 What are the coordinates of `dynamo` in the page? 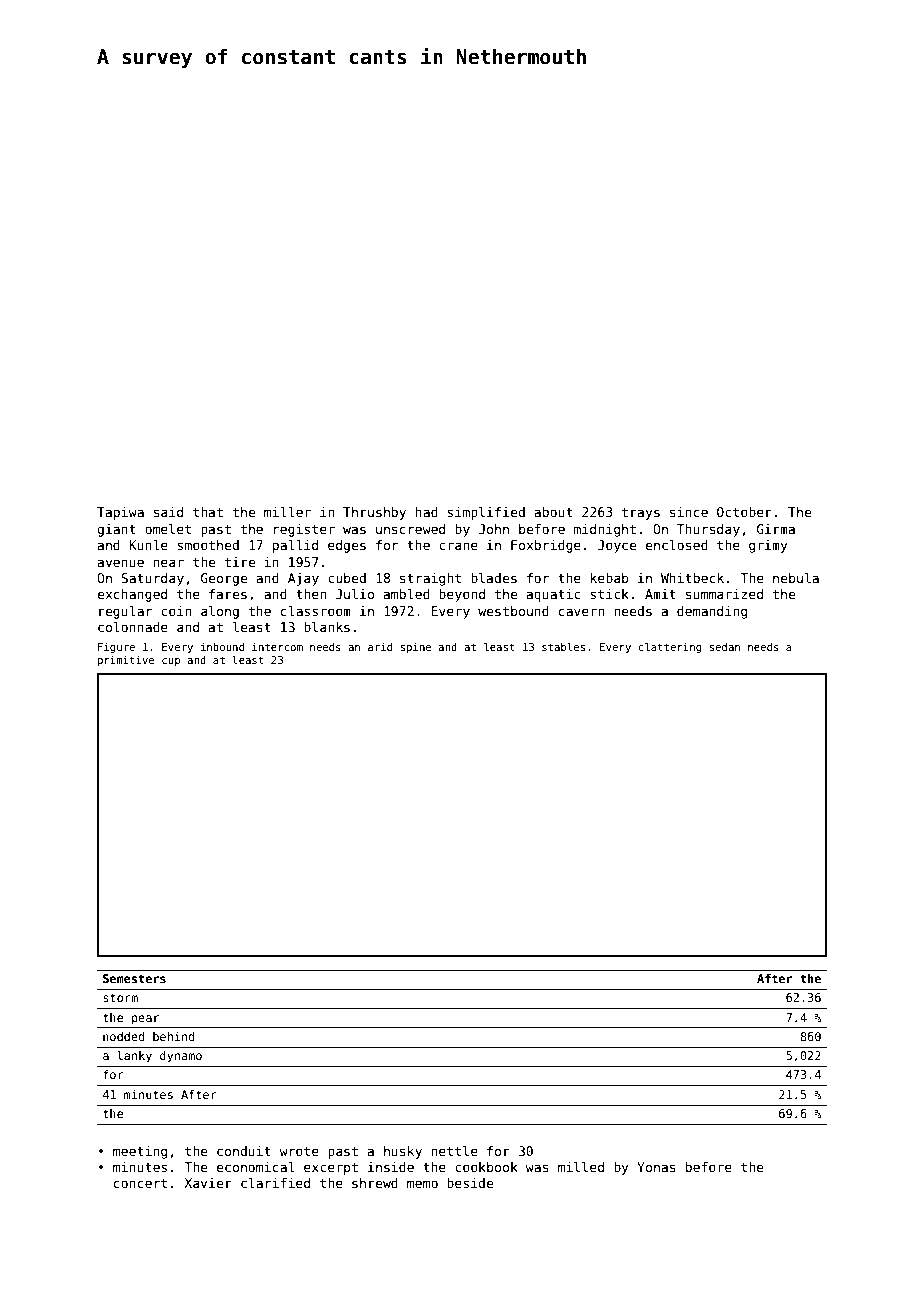 It's located at (181, 1057).
